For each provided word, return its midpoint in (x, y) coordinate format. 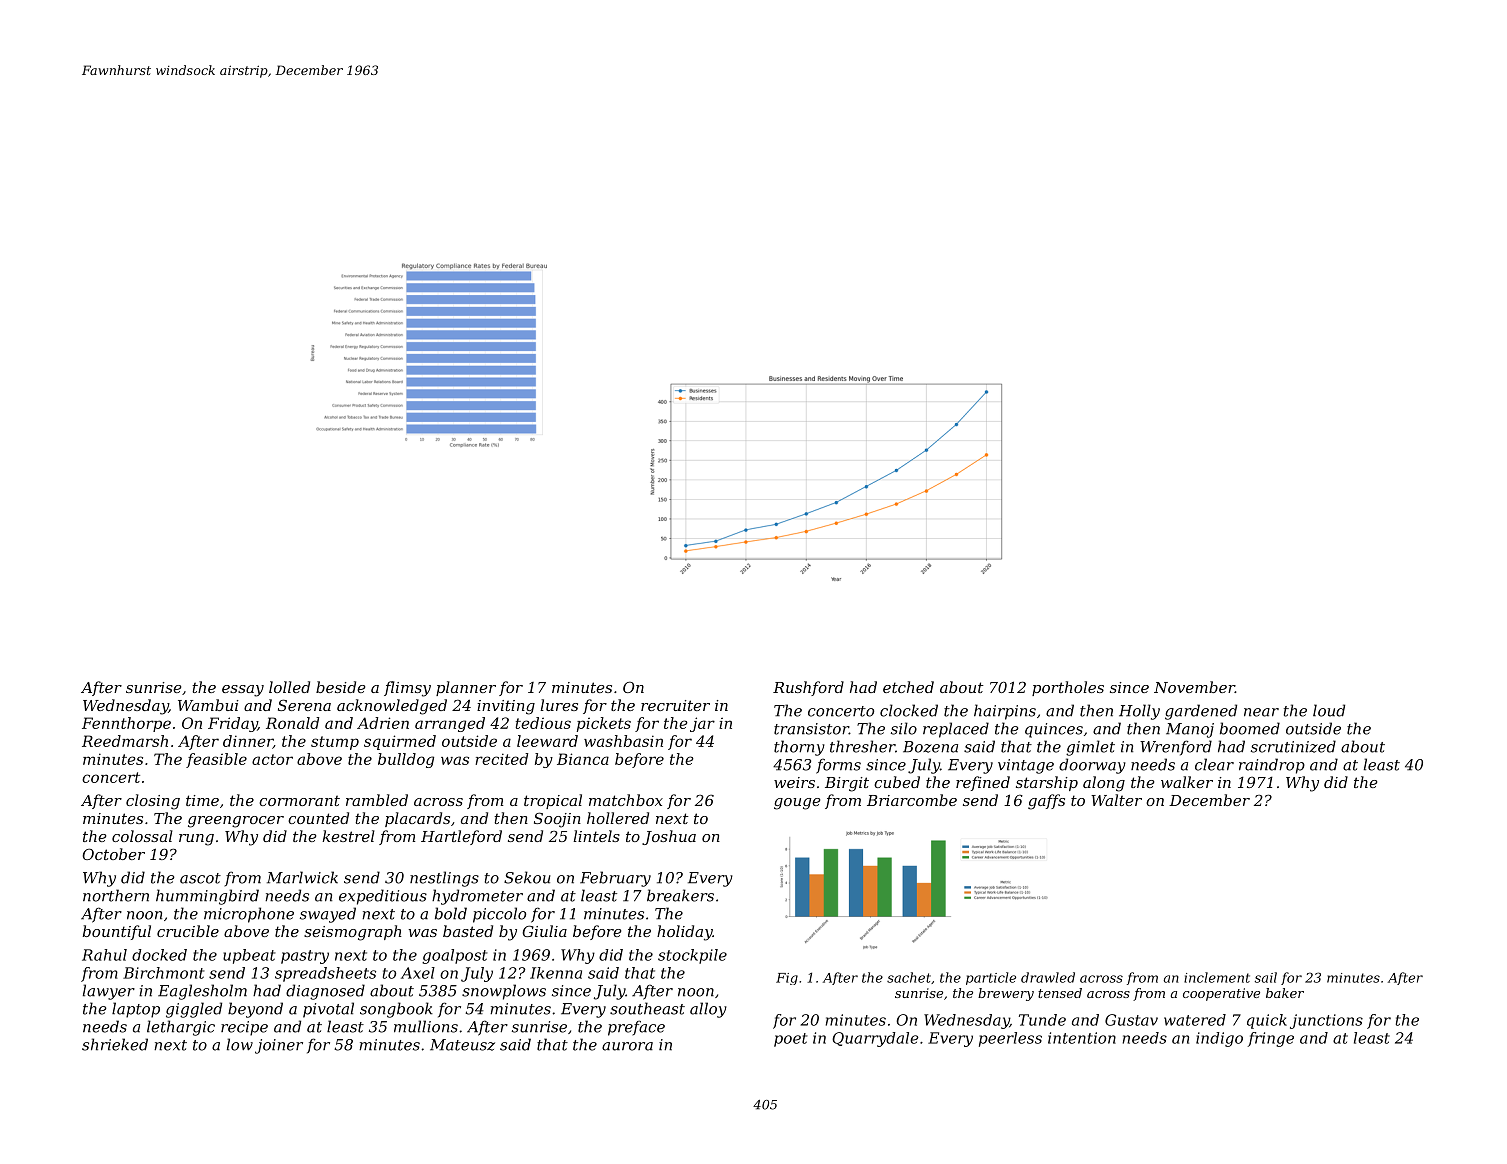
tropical (553, 801)
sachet (909, 977)
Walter (1116, 800)
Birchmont (163, 973)
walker (1187, 782)
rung (196, 840)
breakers (680, 895)
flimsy (407, 689)
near (1261, 712)
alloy (708, 1010)
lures (559, 705)
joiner (279, 1046)
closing (153, 802)
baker (1285, 993)
